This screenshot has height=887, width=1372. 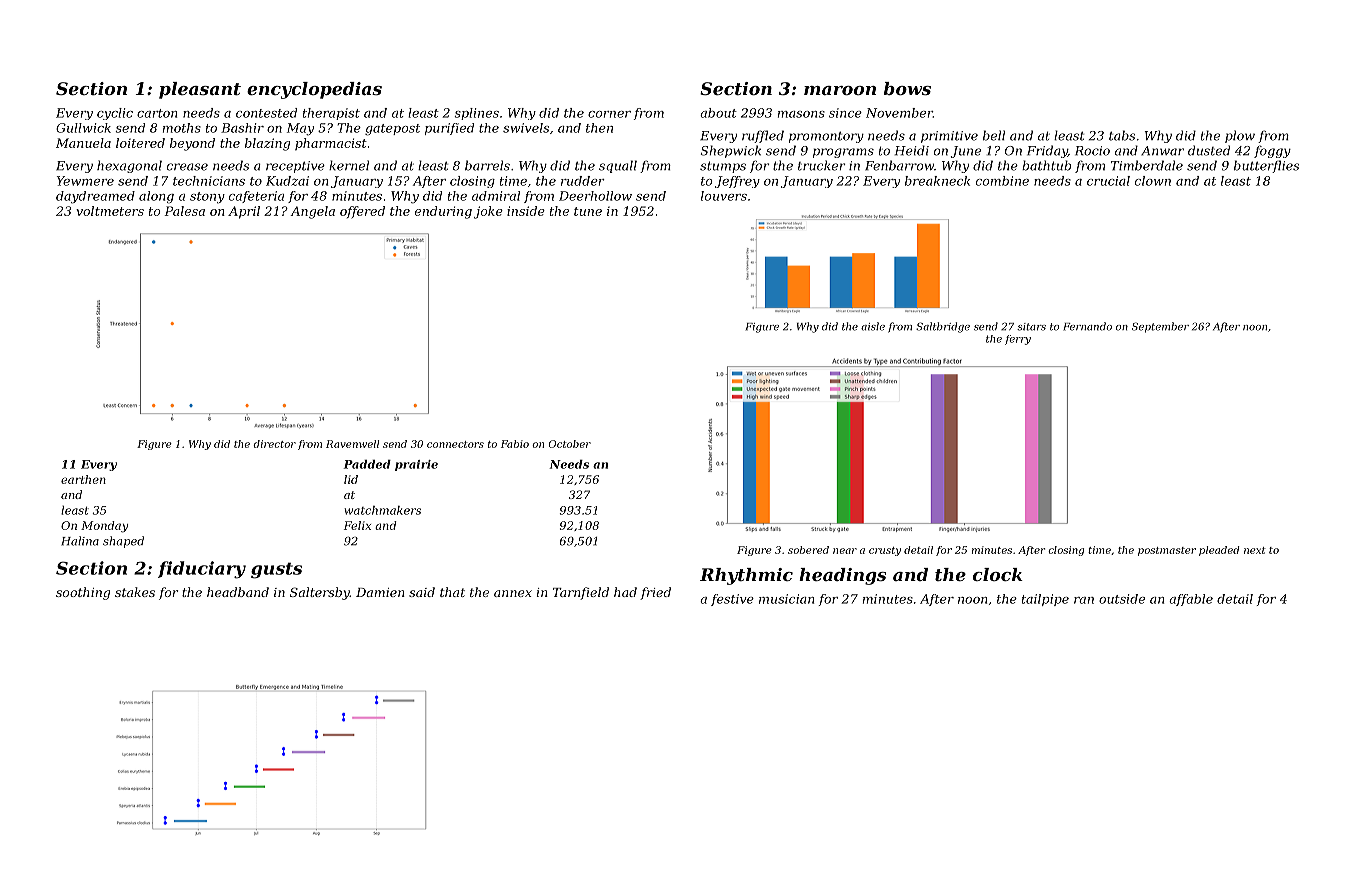 I want to click on Bashir, so click(x=242, y=128).
